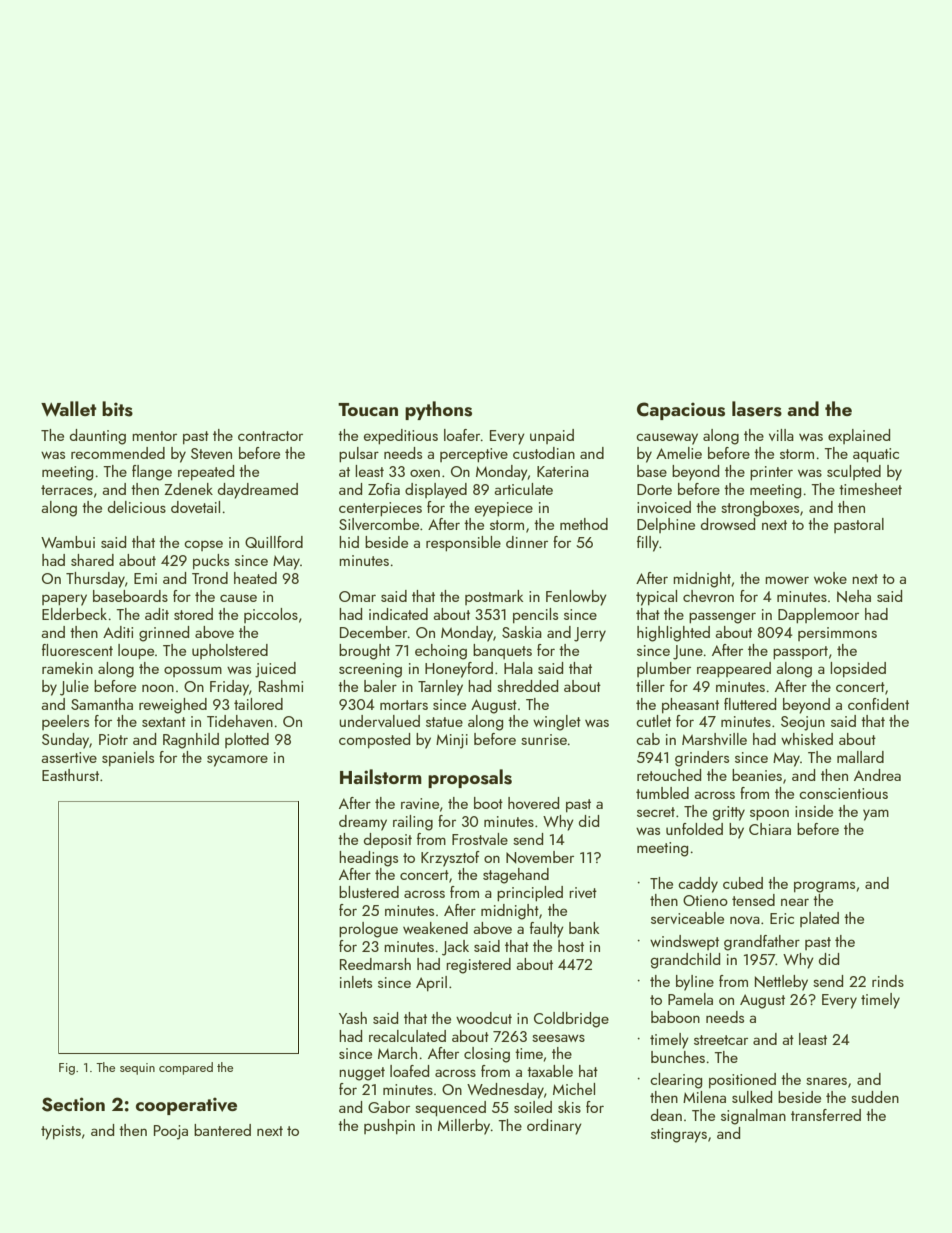  What do you see at coordinates (800, 652) in the screenshot?
I see `passport` at bounding box center [800, 652].
